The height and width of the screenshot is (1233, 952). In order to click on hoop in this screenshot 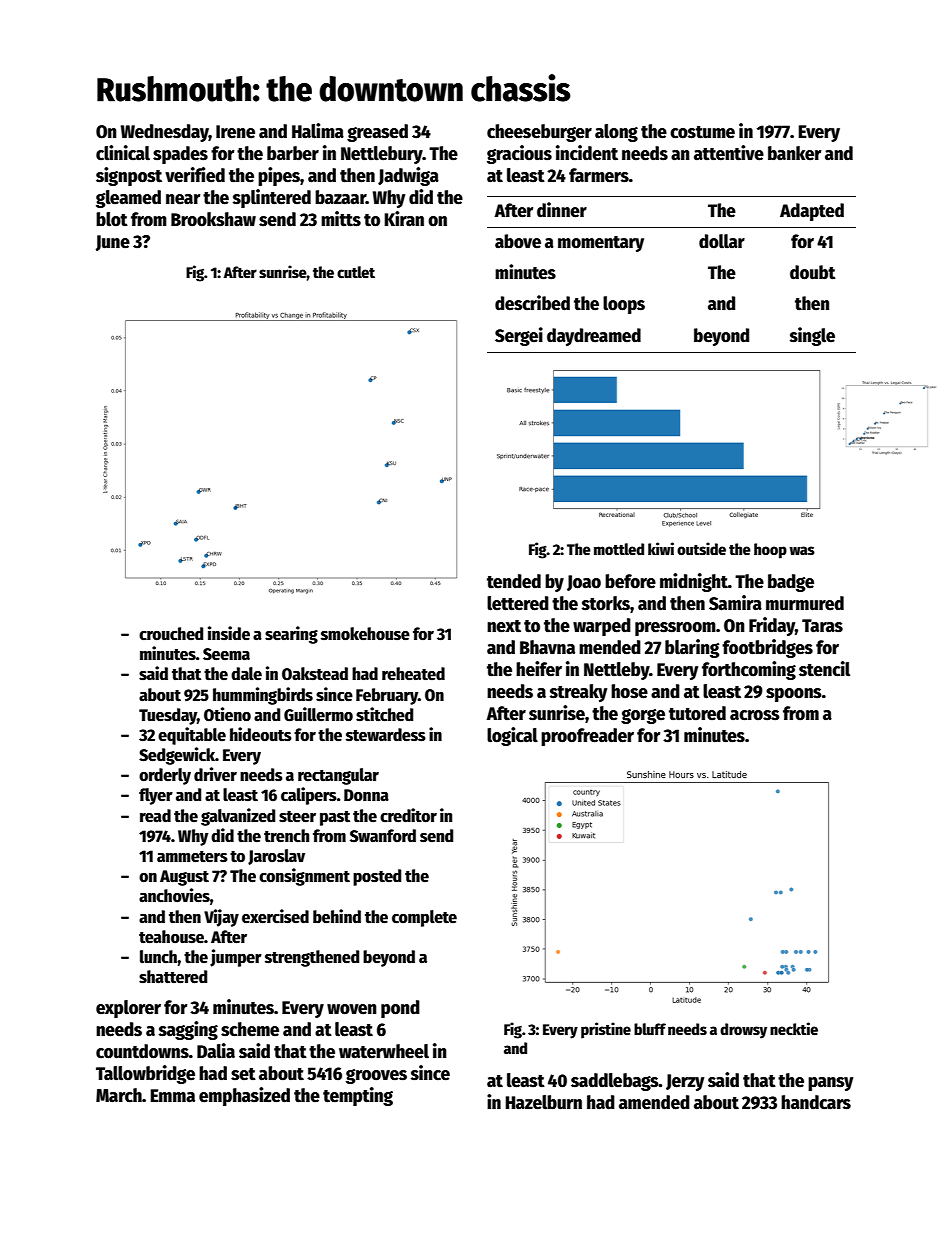, I will do `click(770, 551)`.
